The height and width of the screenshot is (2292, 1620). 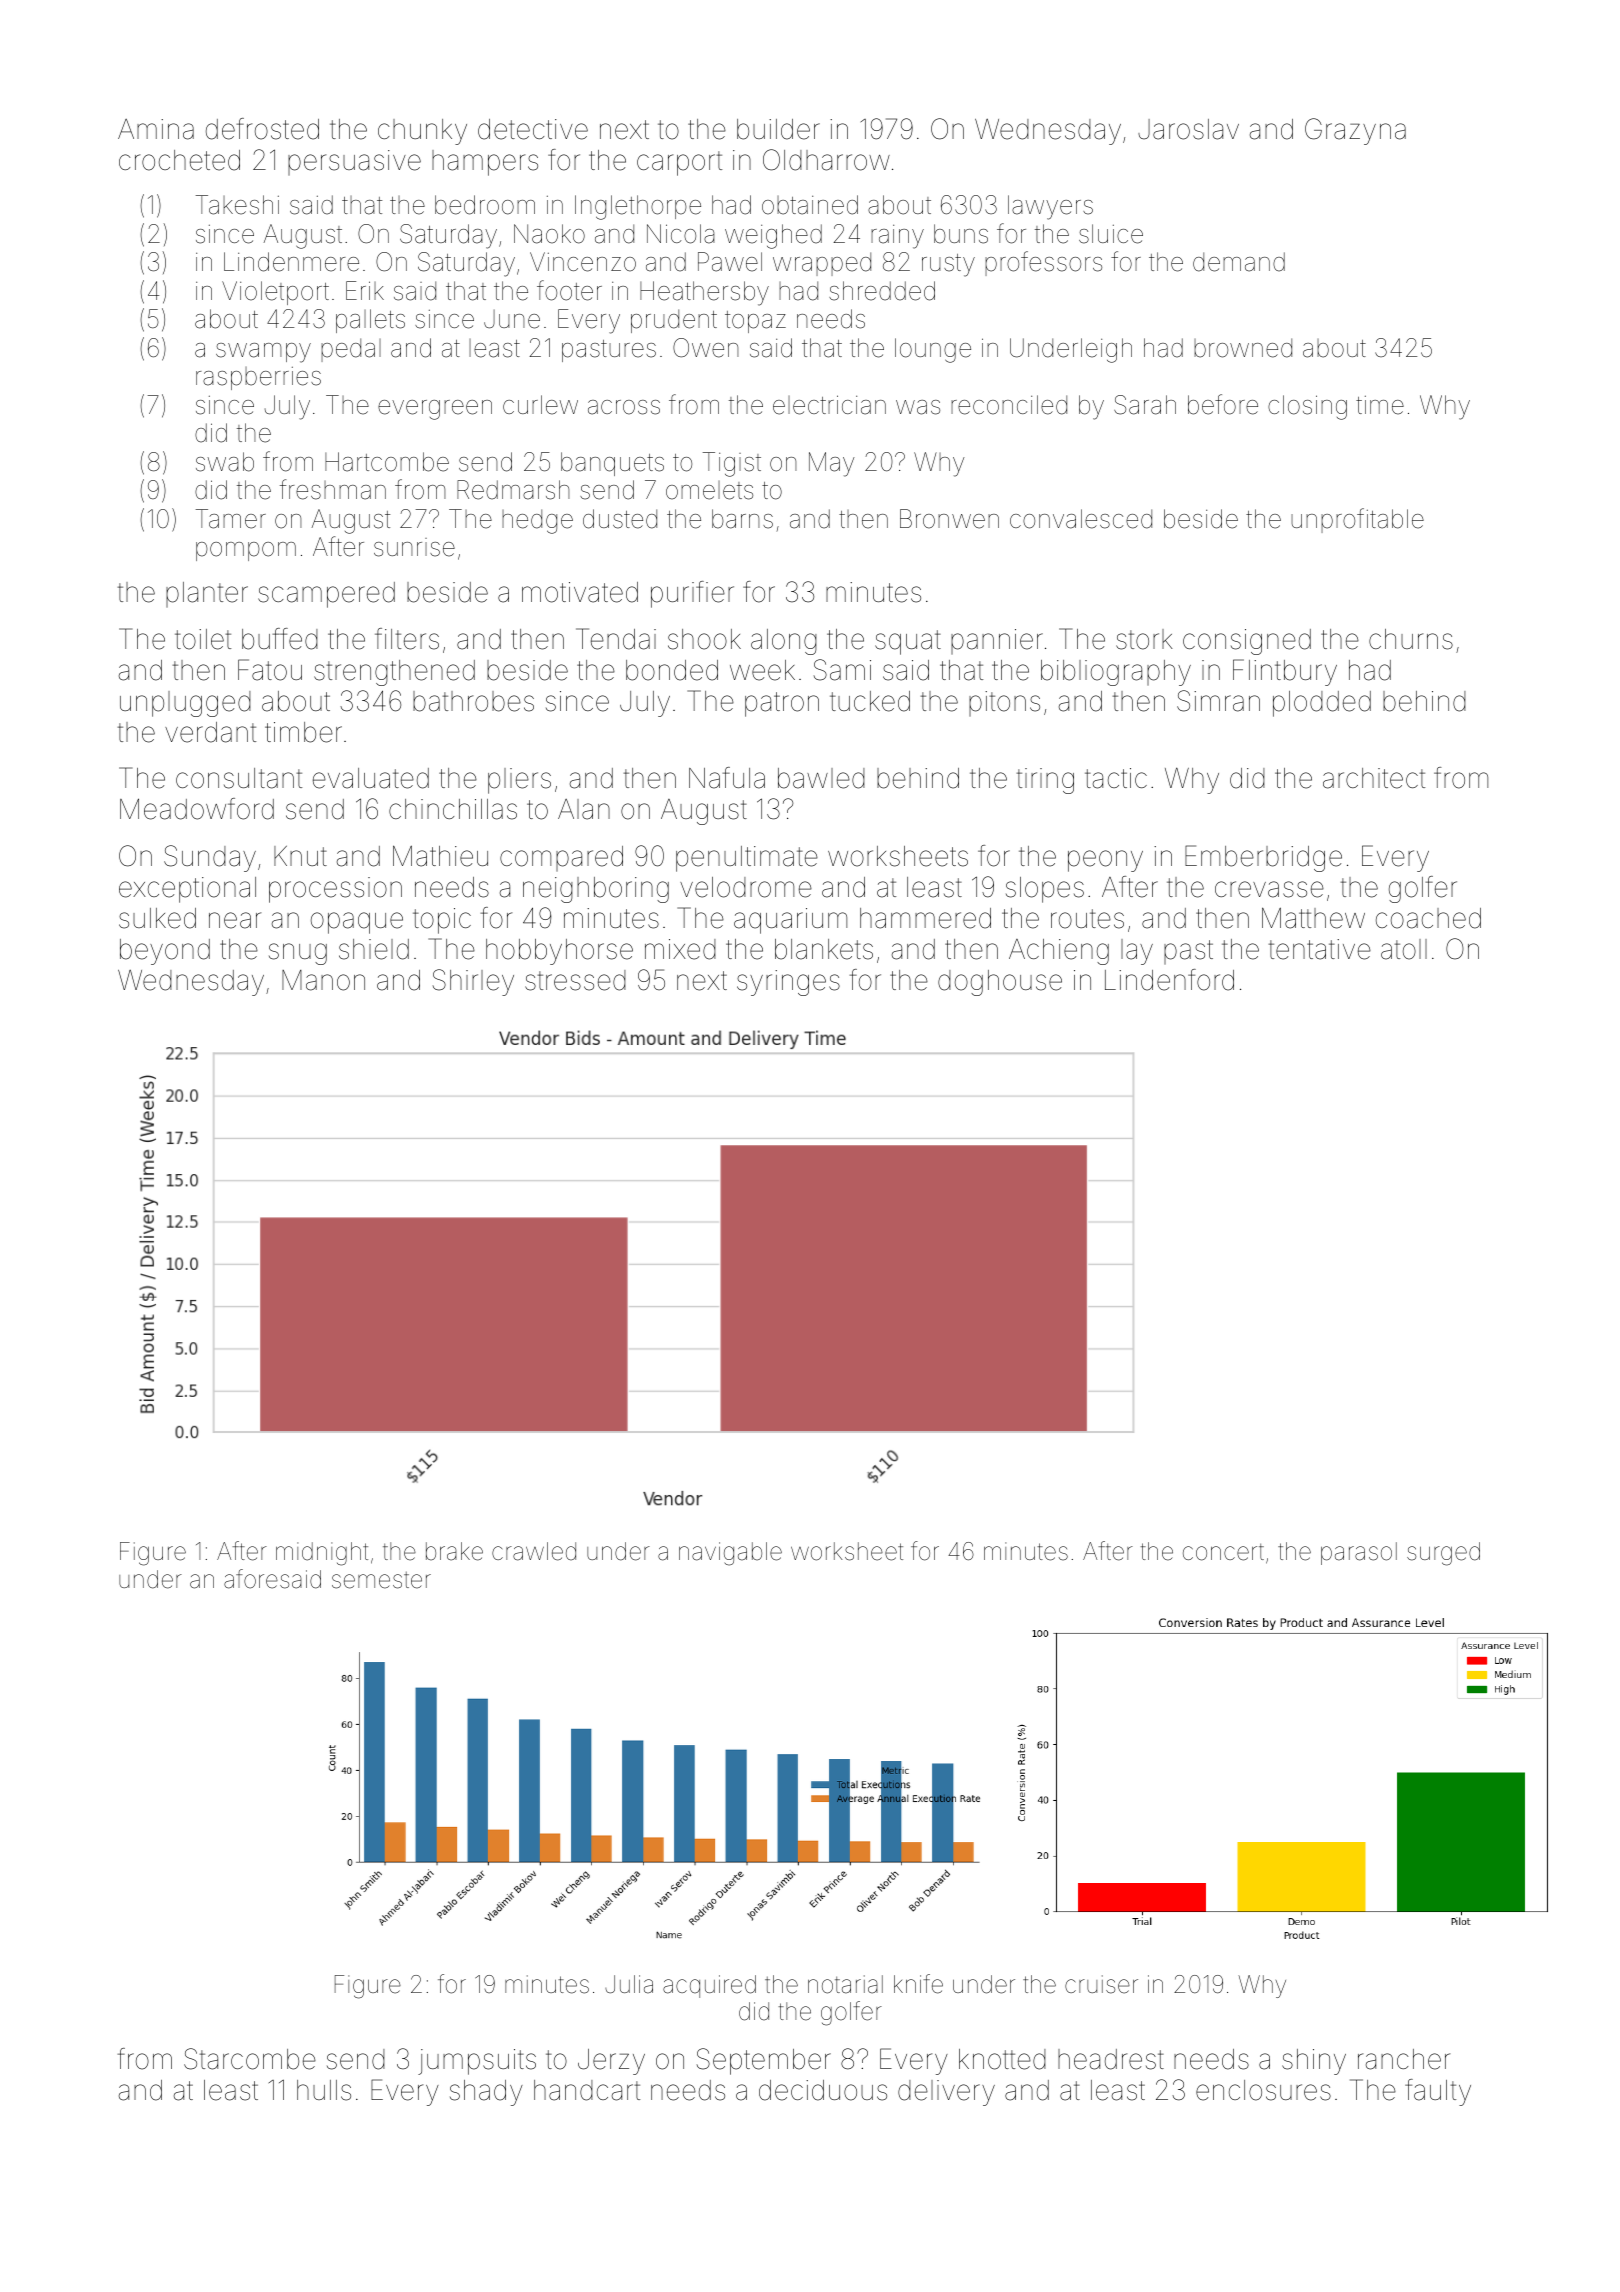 I want to click on builder, so click(x=778, y=129).
